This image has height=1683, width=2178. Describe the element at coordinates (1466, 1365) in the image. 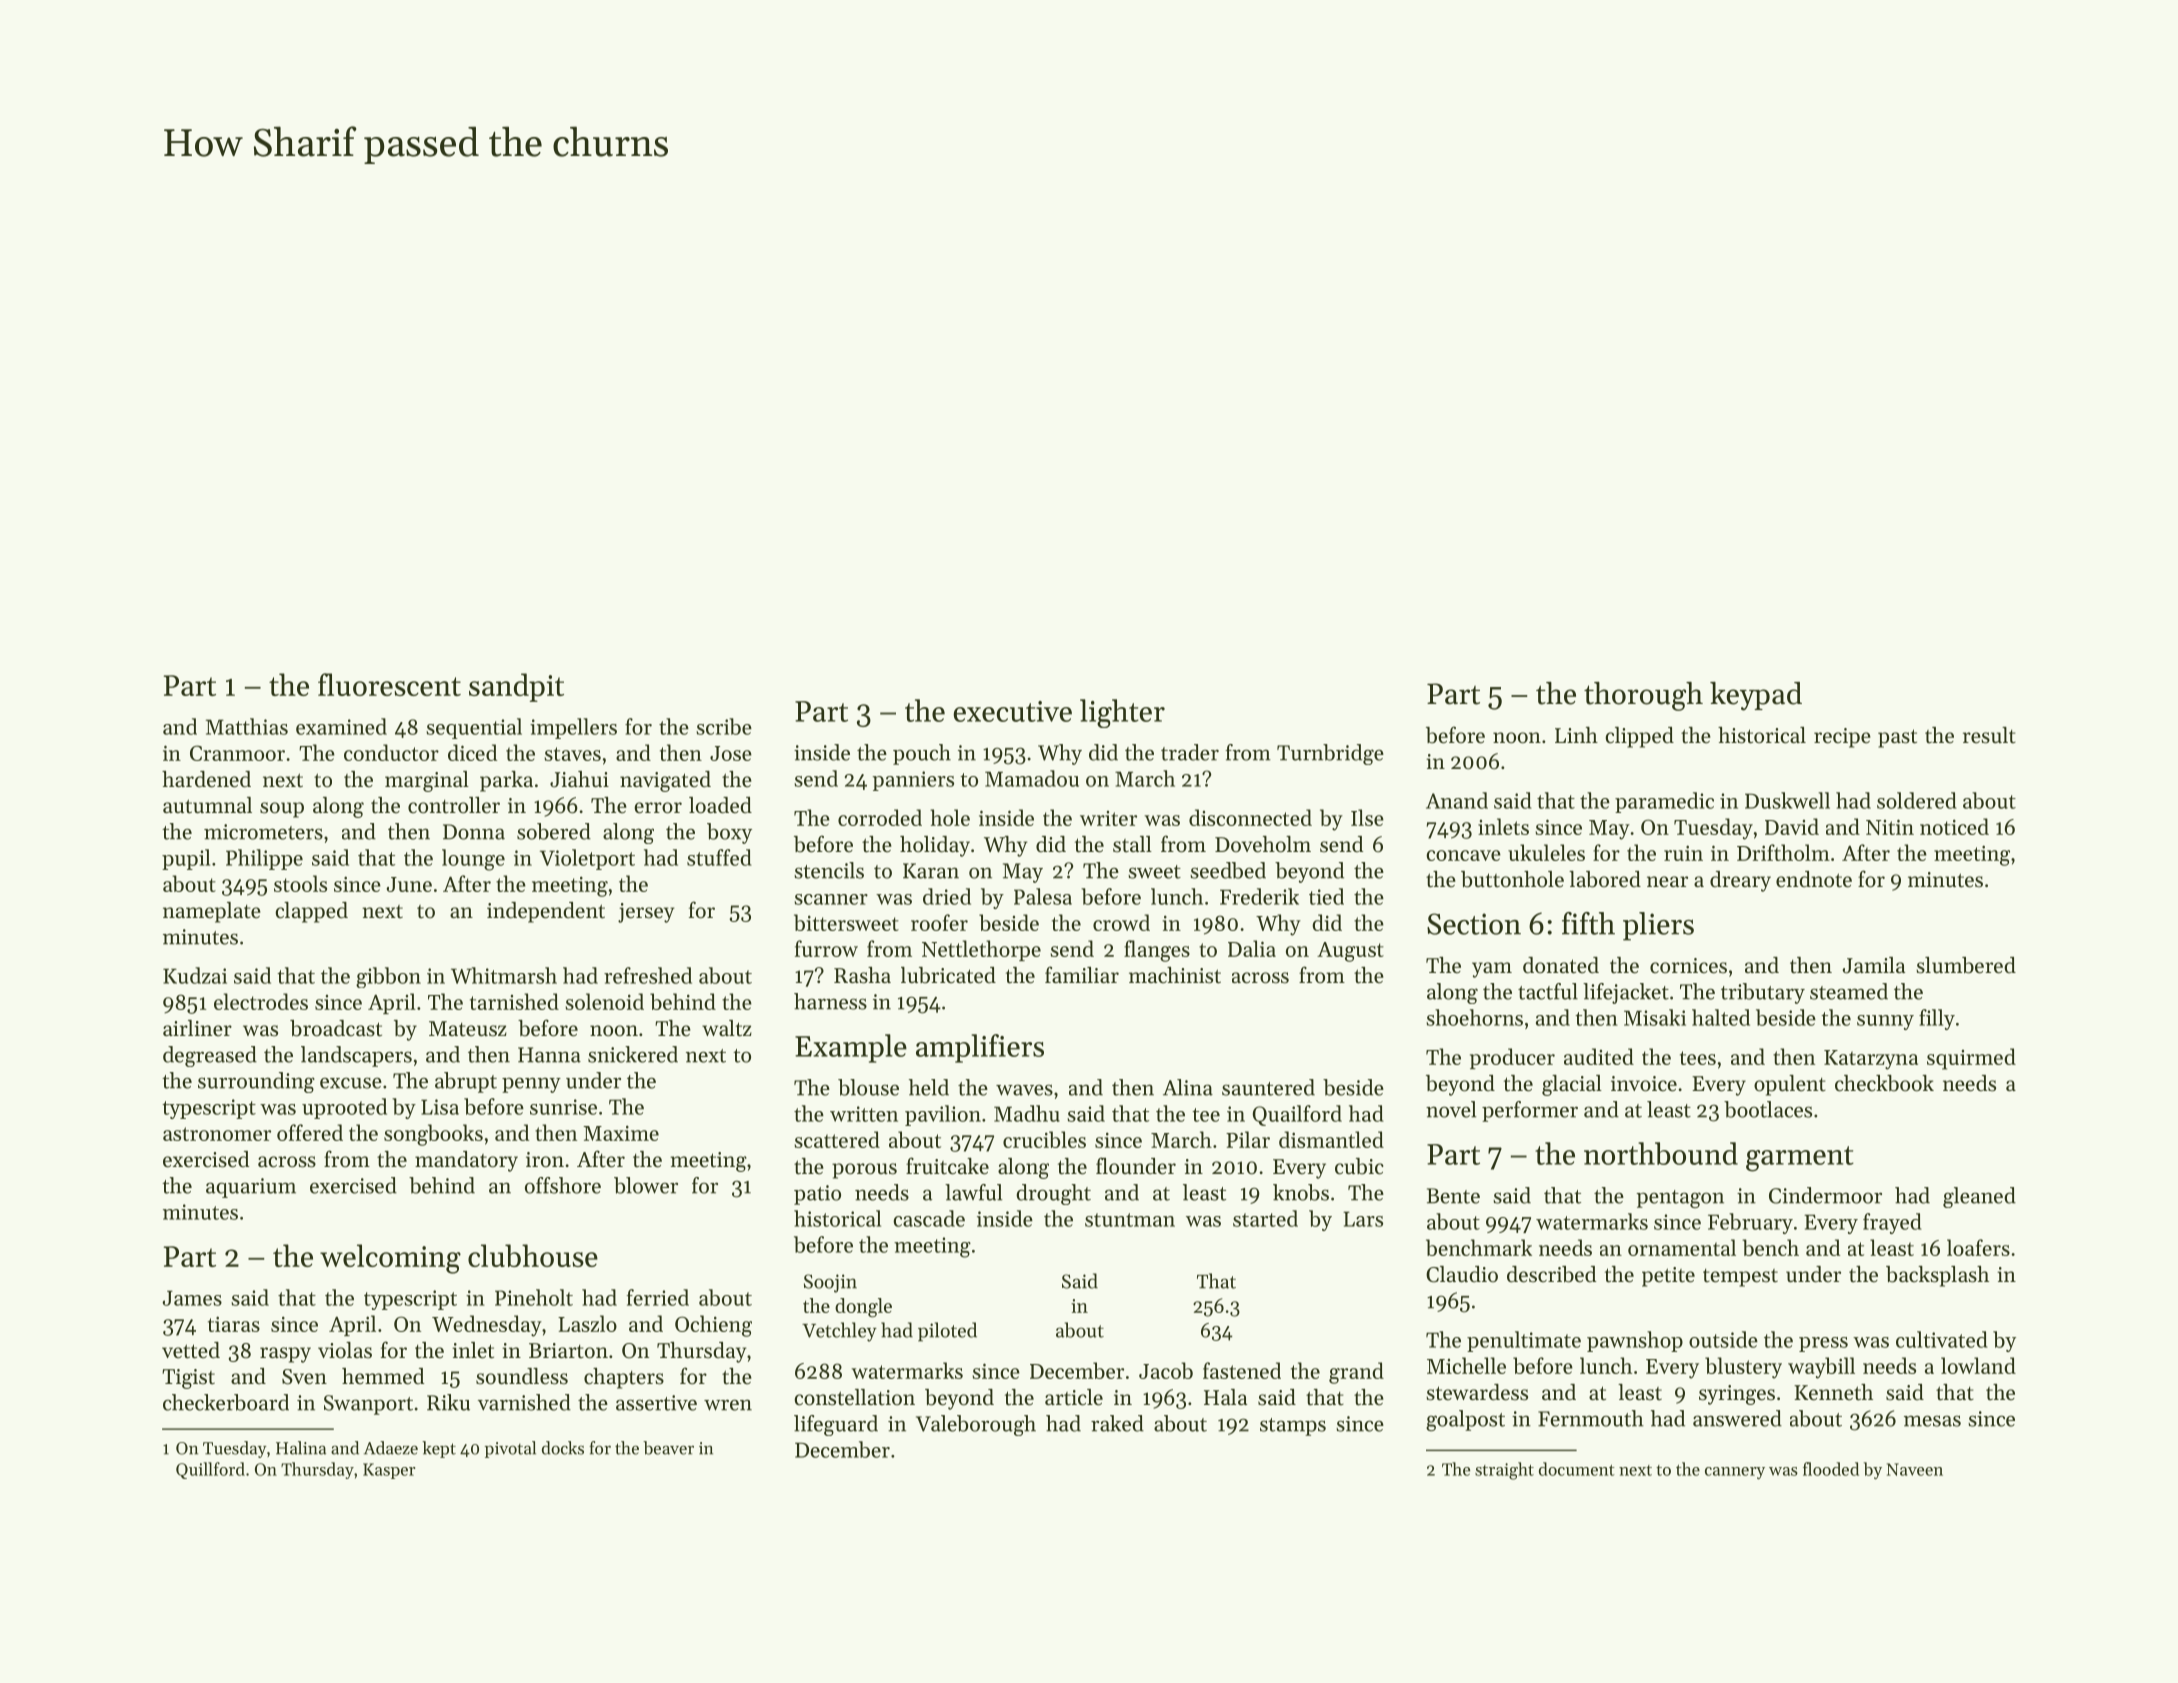

I see `Michelle` at that location.
